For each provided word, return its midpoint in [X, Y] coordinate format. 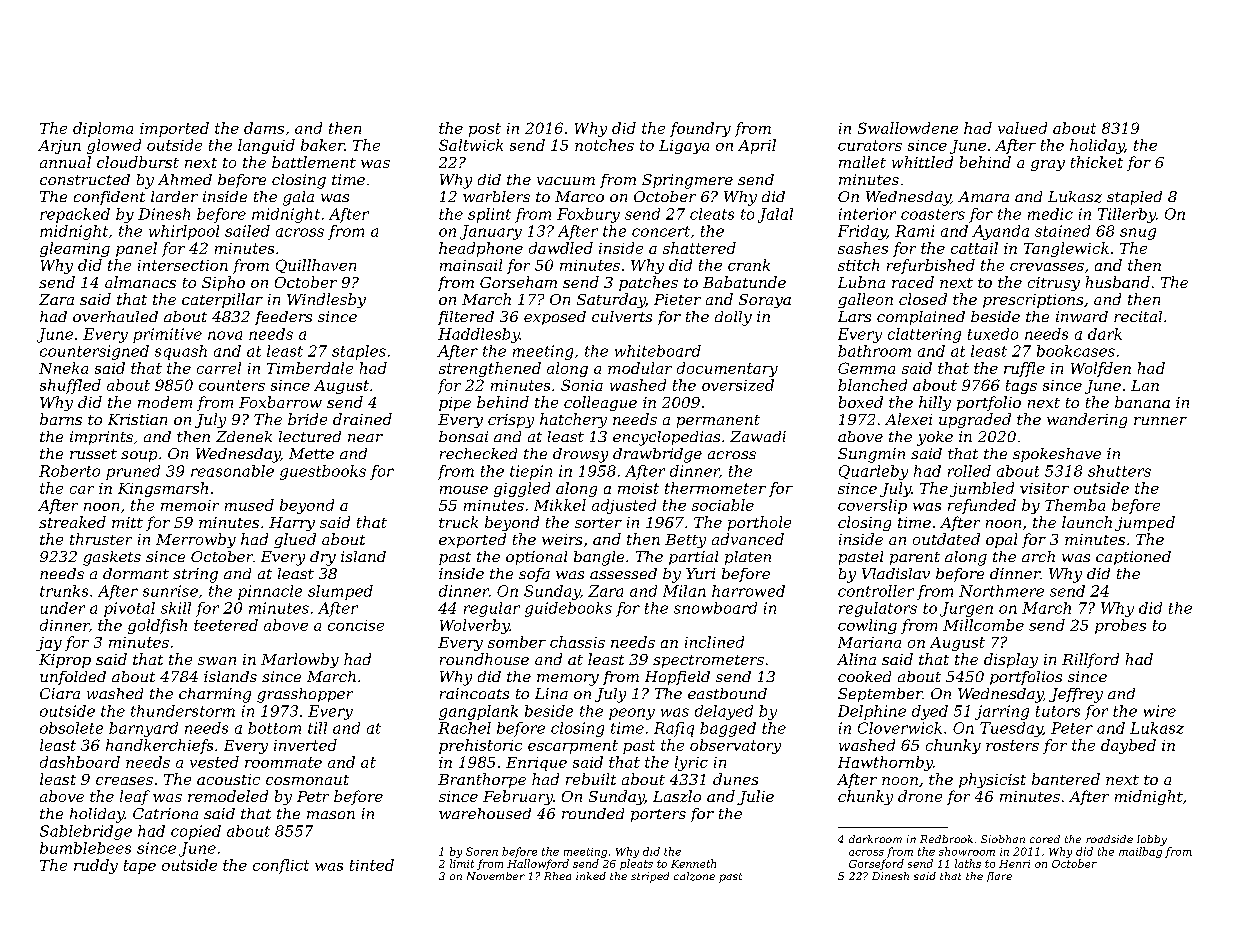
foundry [700, 129]
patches [648, 283]
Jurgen [966, 609]
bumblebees [85, 848]
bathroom [874, 351]
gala [298, 198]
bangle [599, 558]
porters [658, 815]
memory [568, 680]
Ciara [60, 693]
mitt [127, 522]
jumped [1145, 523]
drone [920, 796]
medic [1050, 214]
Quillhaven [316, 266]
